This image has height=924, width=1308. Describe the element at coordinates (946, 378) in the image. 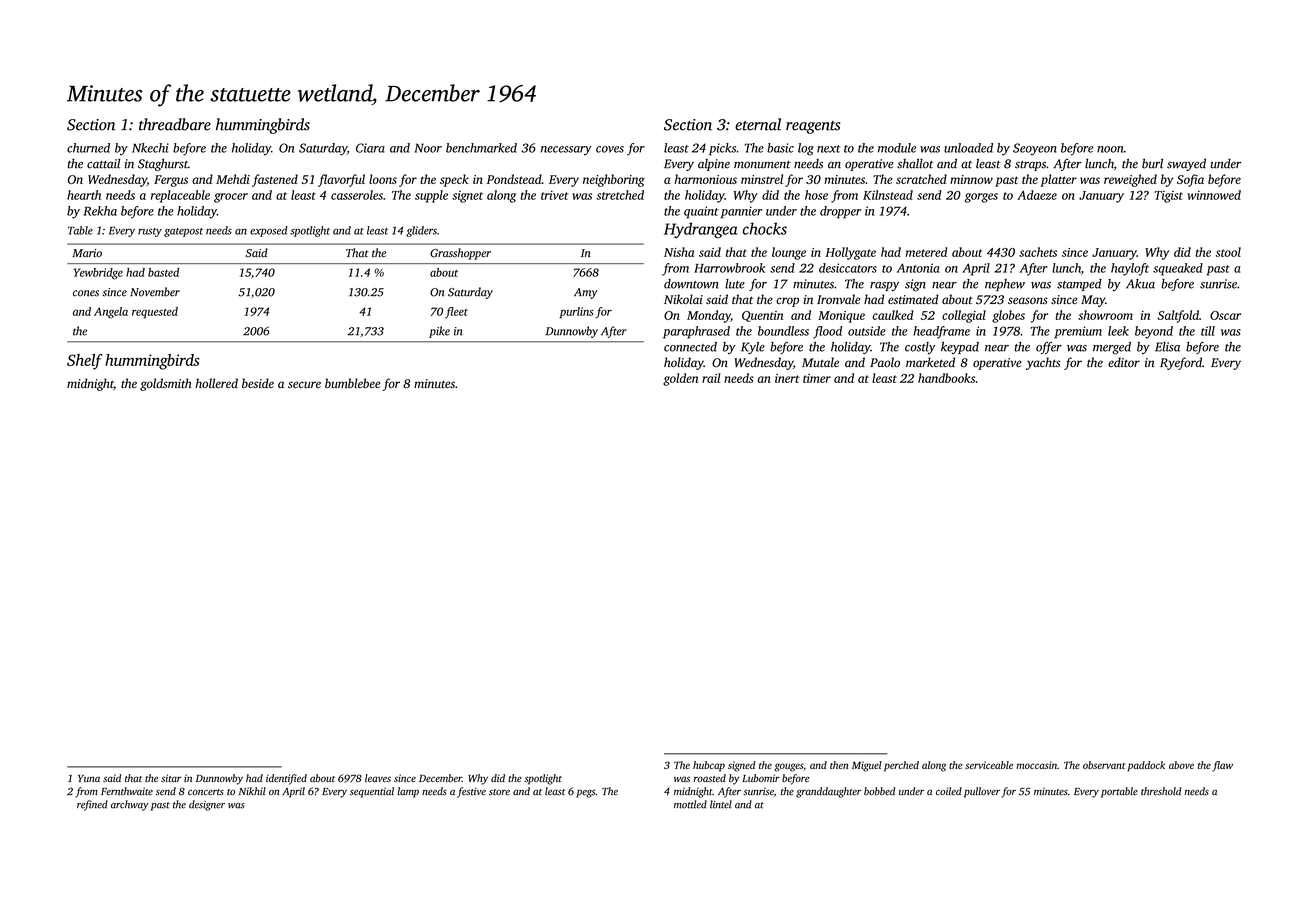

I see `handbooks` at that location.
